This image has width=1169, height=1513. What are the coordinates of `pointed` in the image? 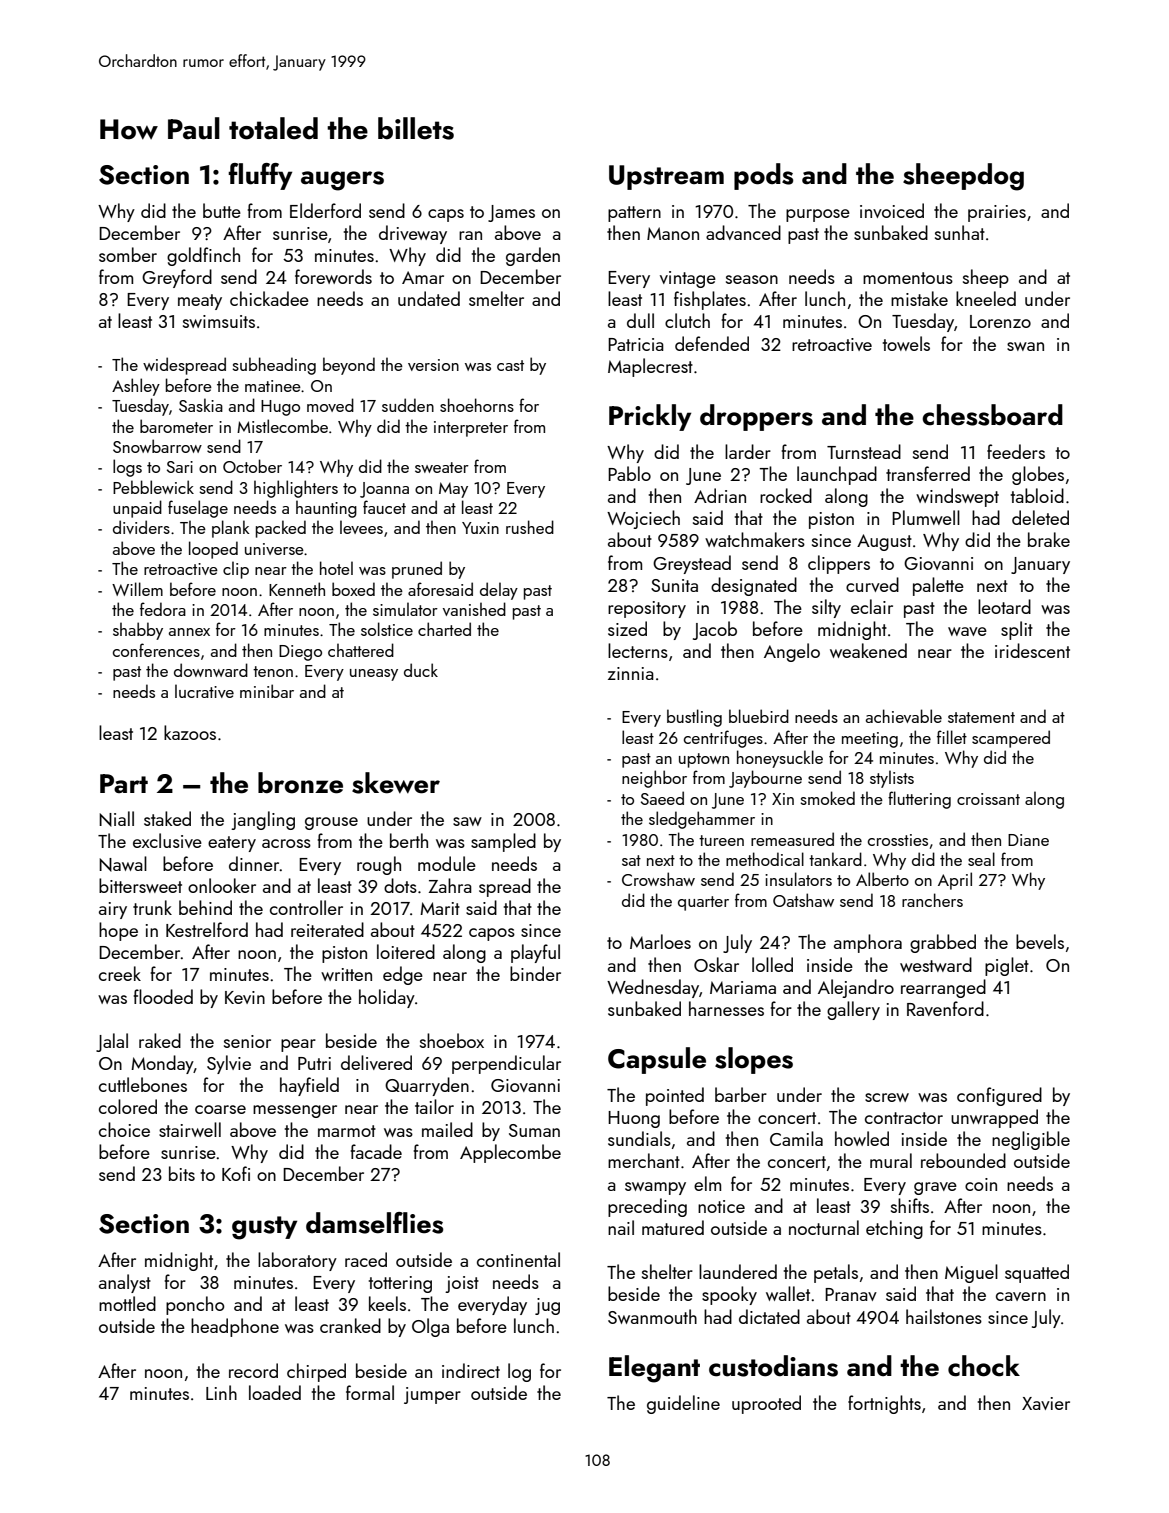 It's located at (675, 1096).
